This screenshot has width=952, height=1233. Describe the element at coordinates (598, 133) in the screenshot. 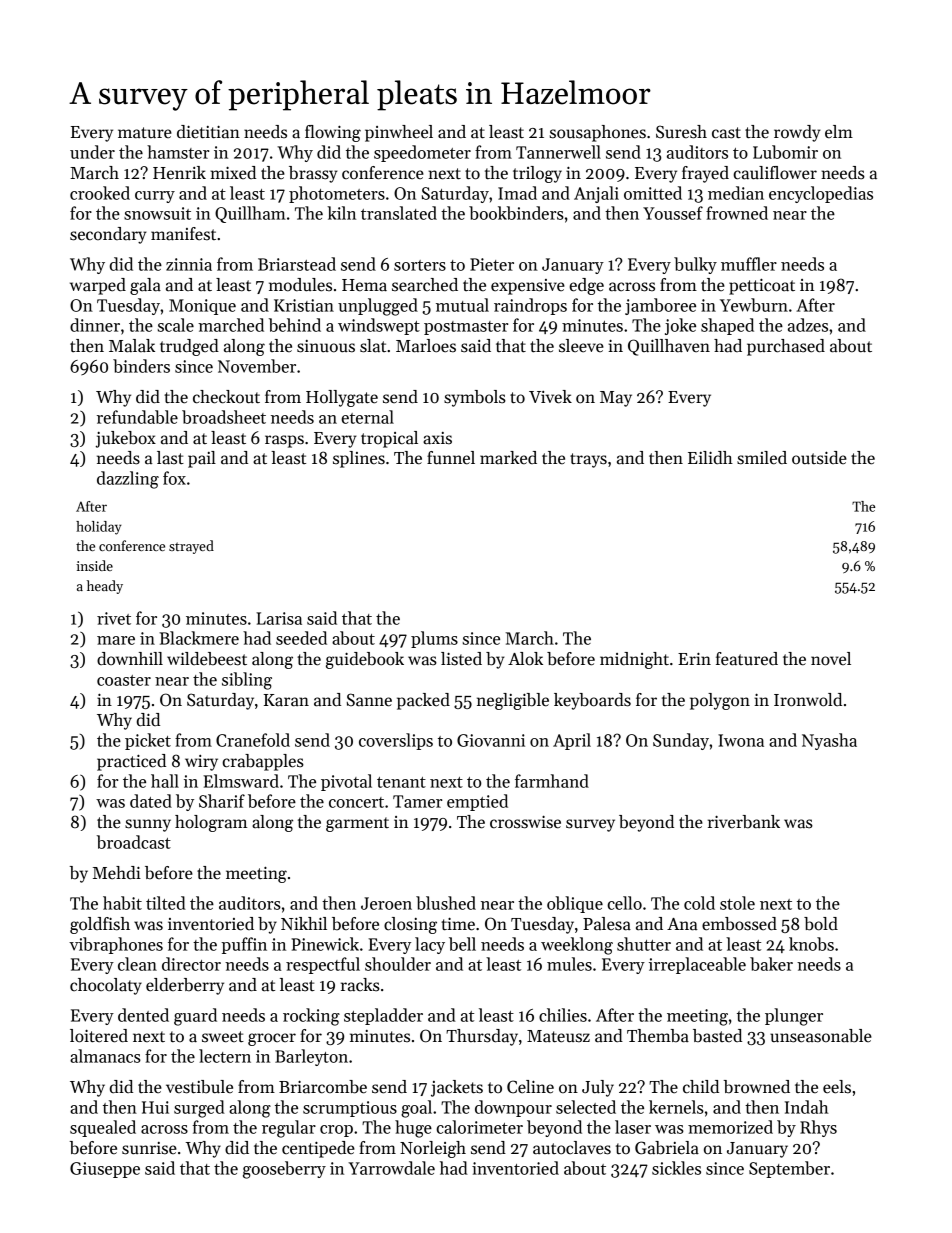

I see `sousaphones` at that location.
